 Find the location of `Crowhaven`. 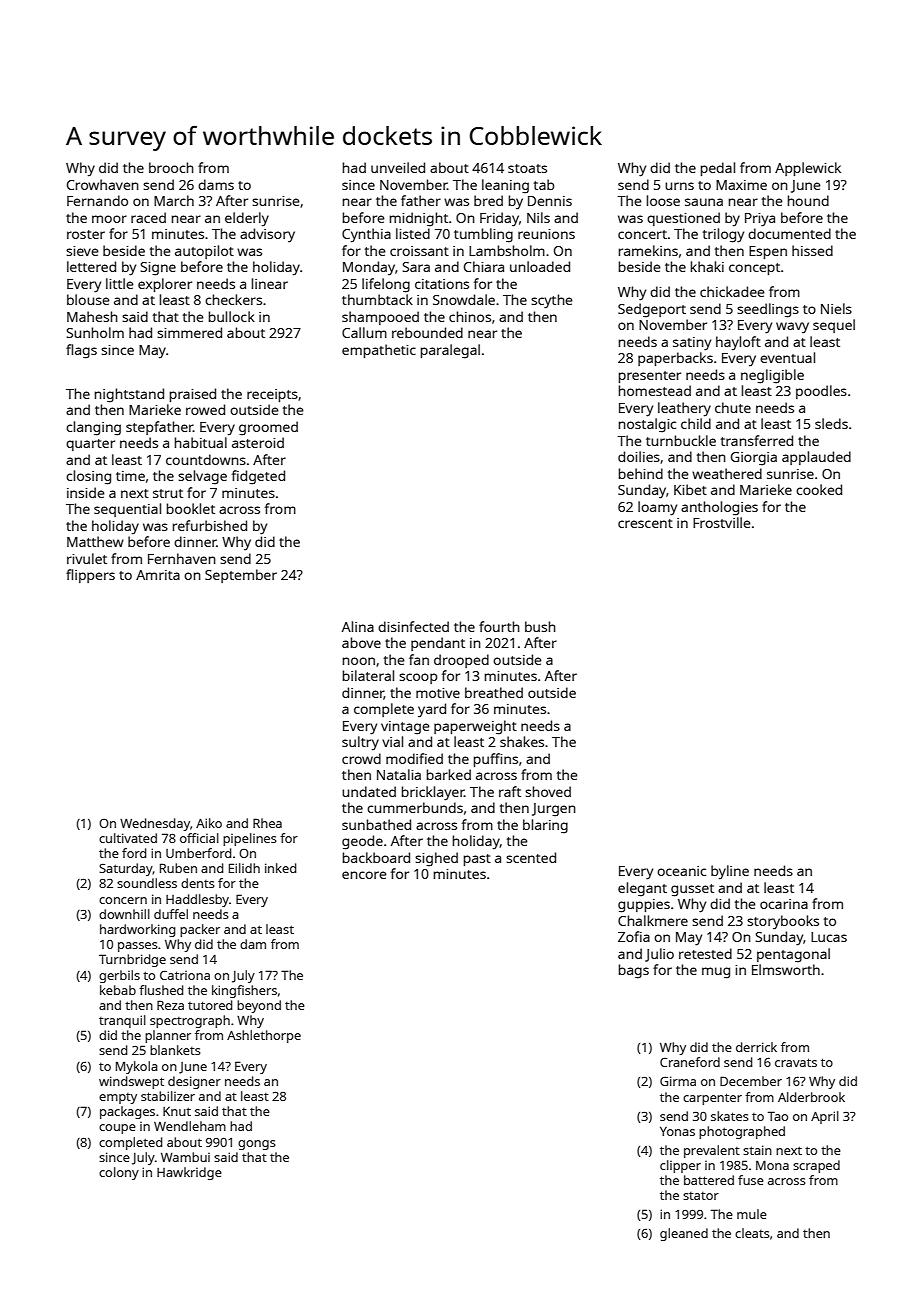

Crowhaven is located at coordinates (103, 184).
